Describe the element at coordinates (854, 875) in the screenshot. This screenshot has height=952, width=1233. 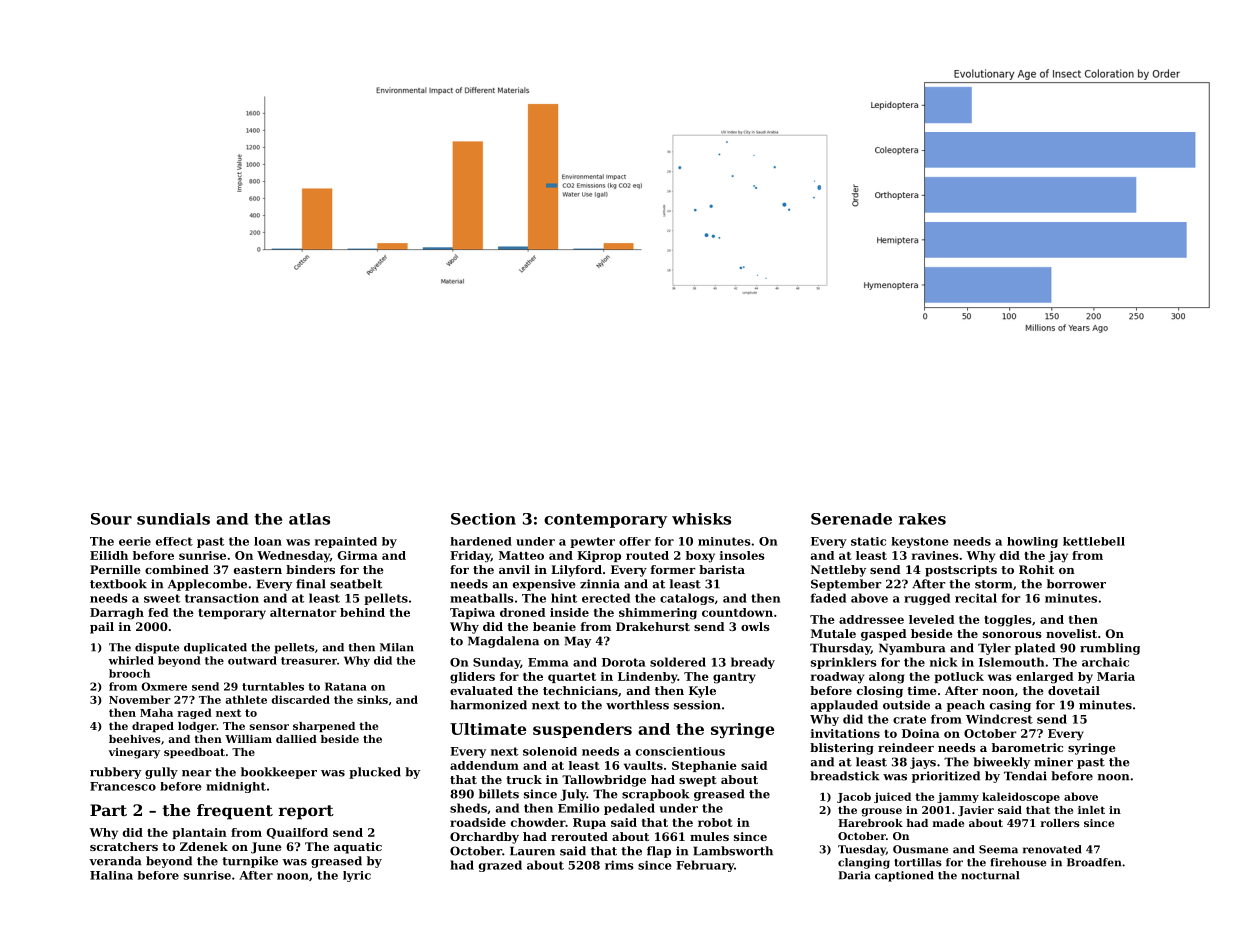
I see `Daria` at that location.
